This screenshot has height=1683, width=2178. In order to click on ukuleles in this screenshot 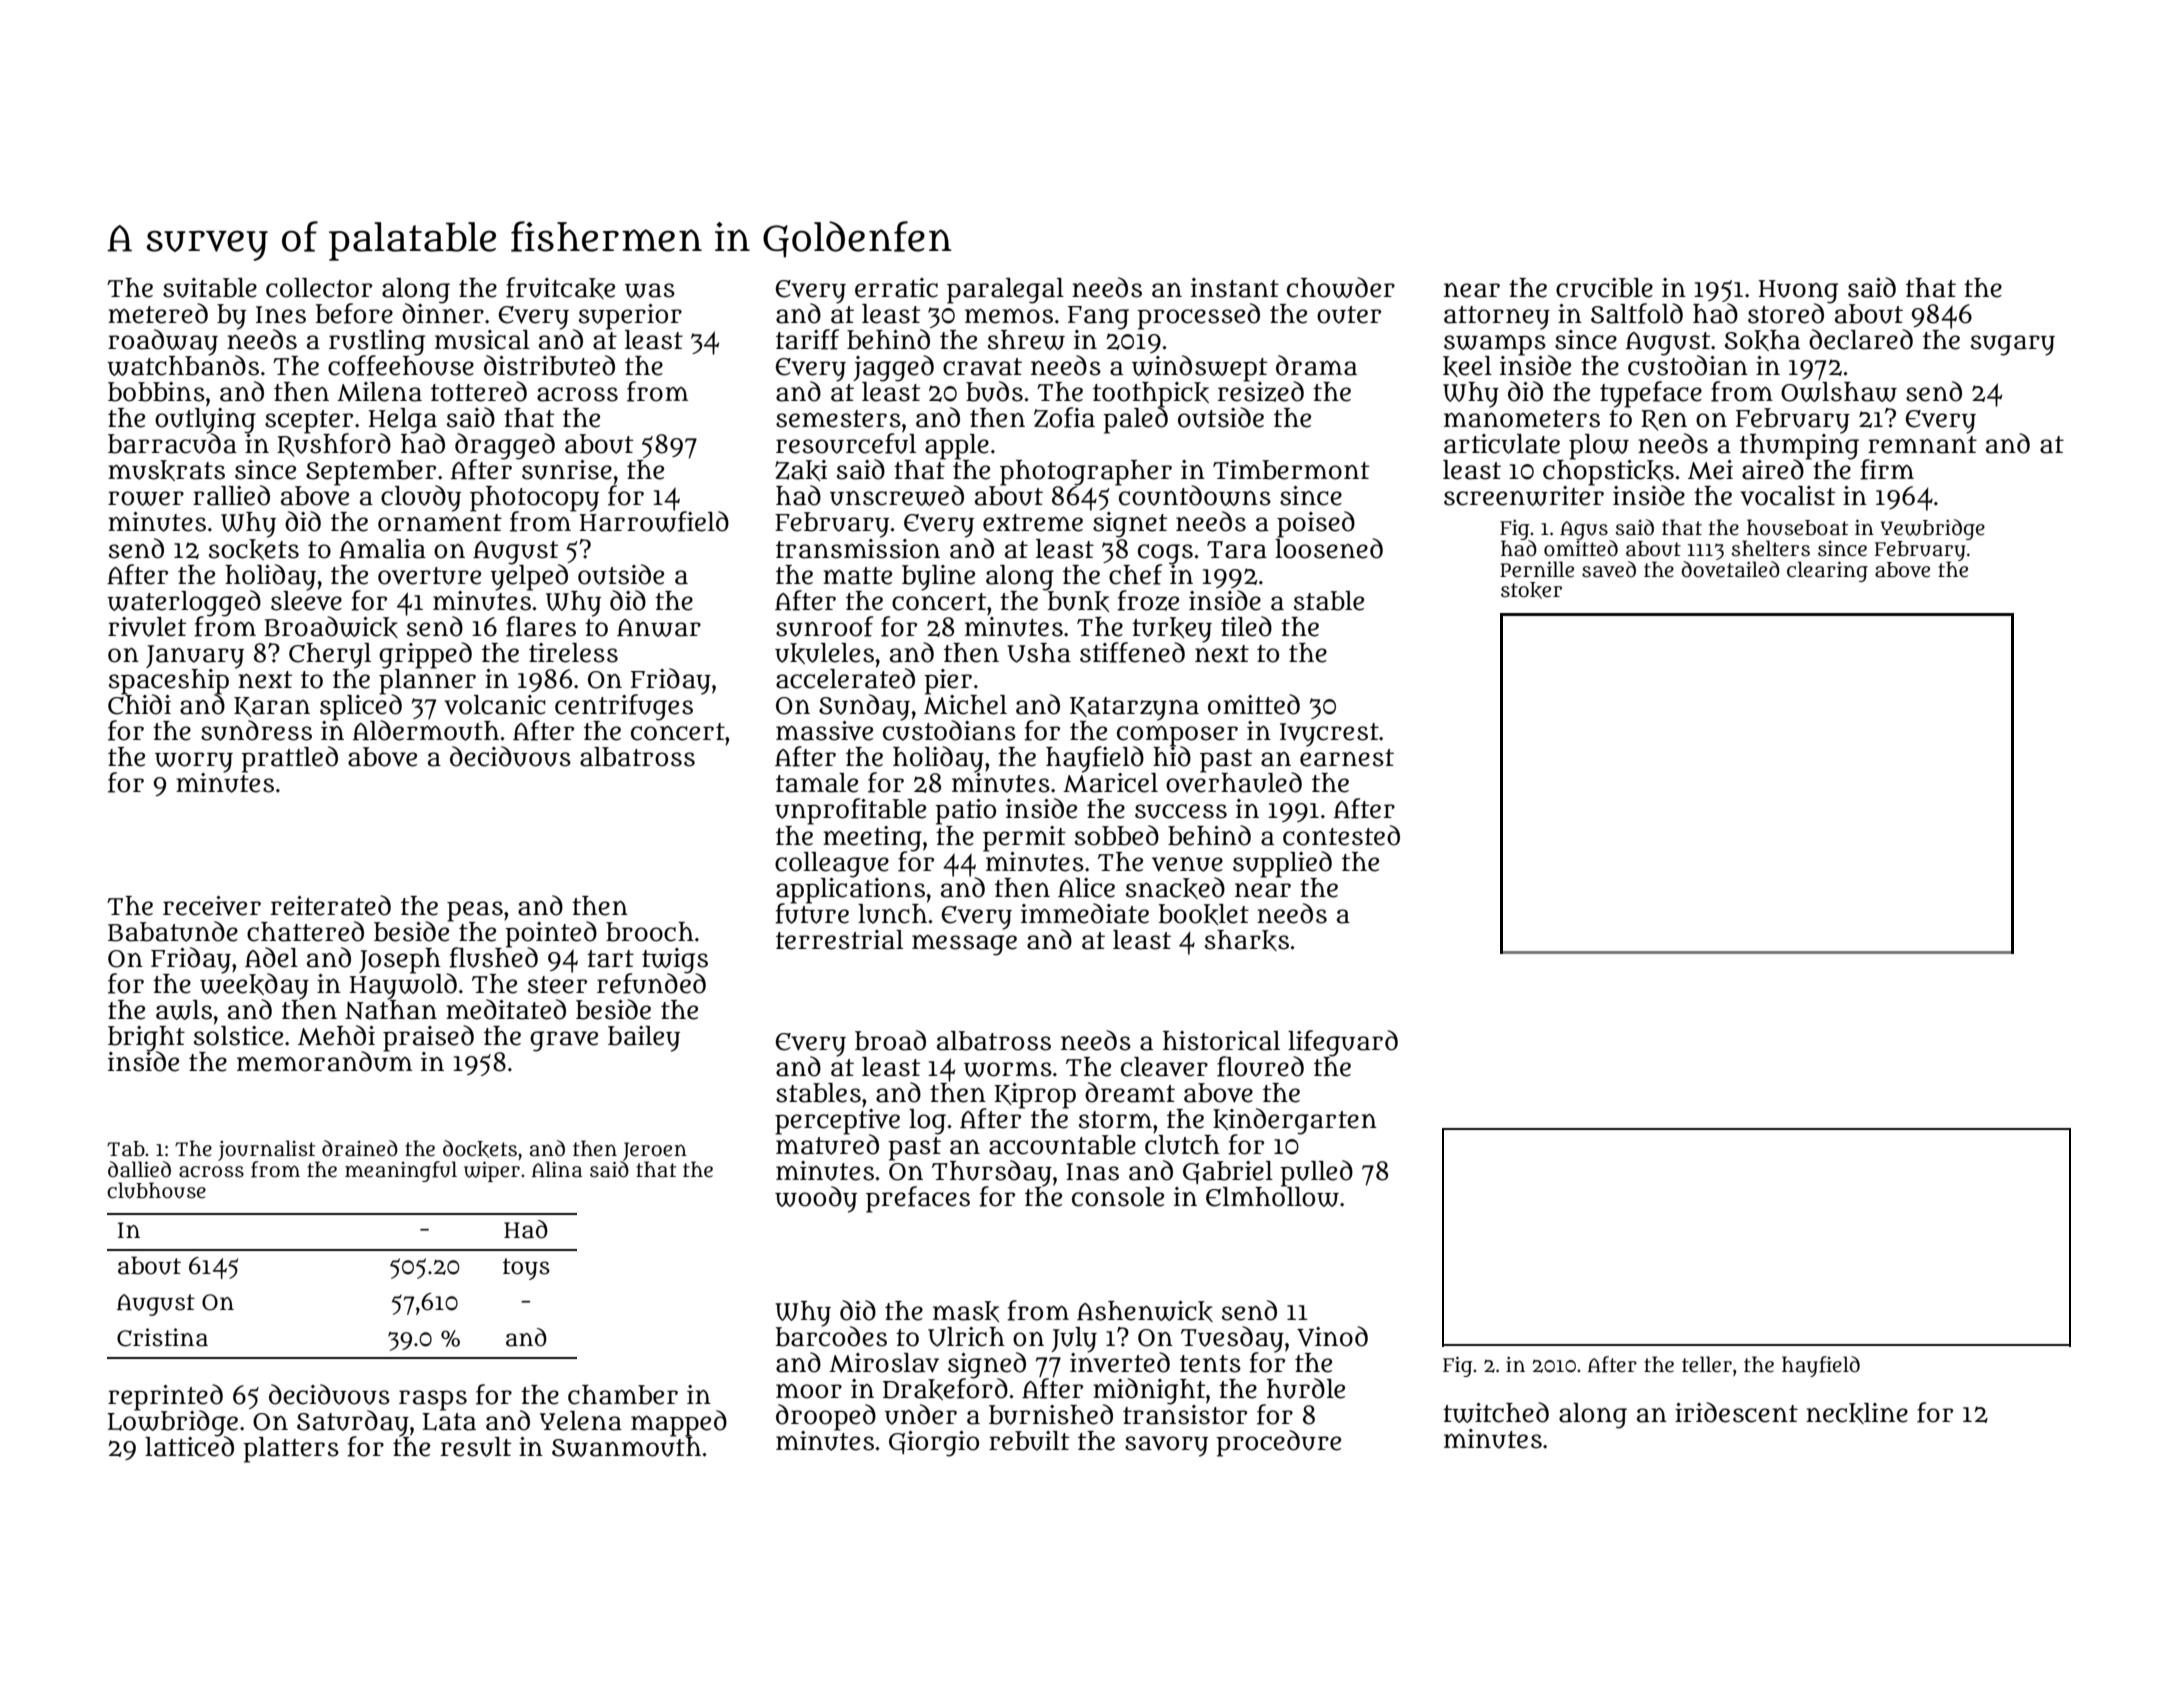, I will do `click(824, 653)`.
